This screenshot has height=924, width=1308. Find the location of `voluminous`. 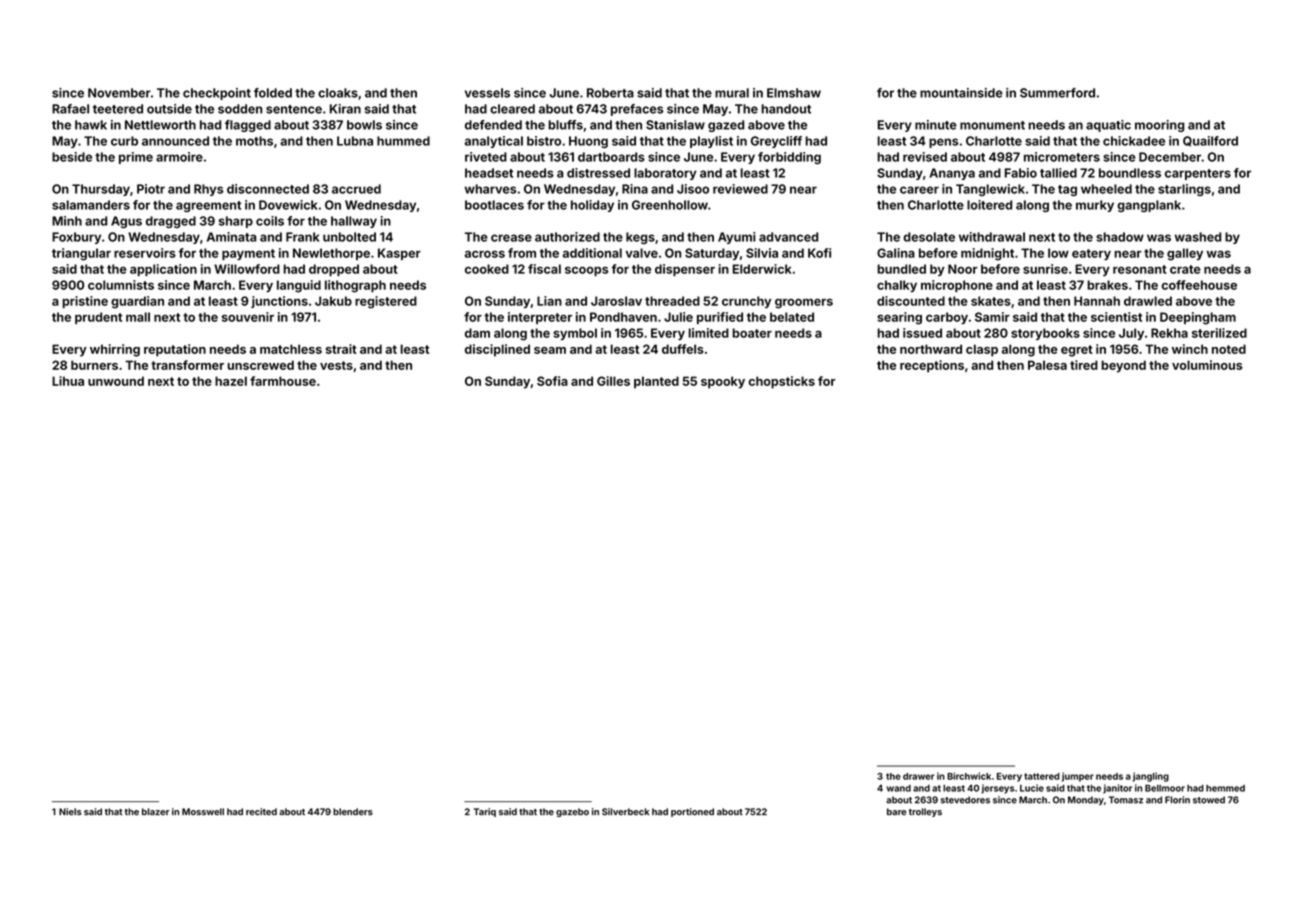

voluminous is located at coordinates (1207, 365).
